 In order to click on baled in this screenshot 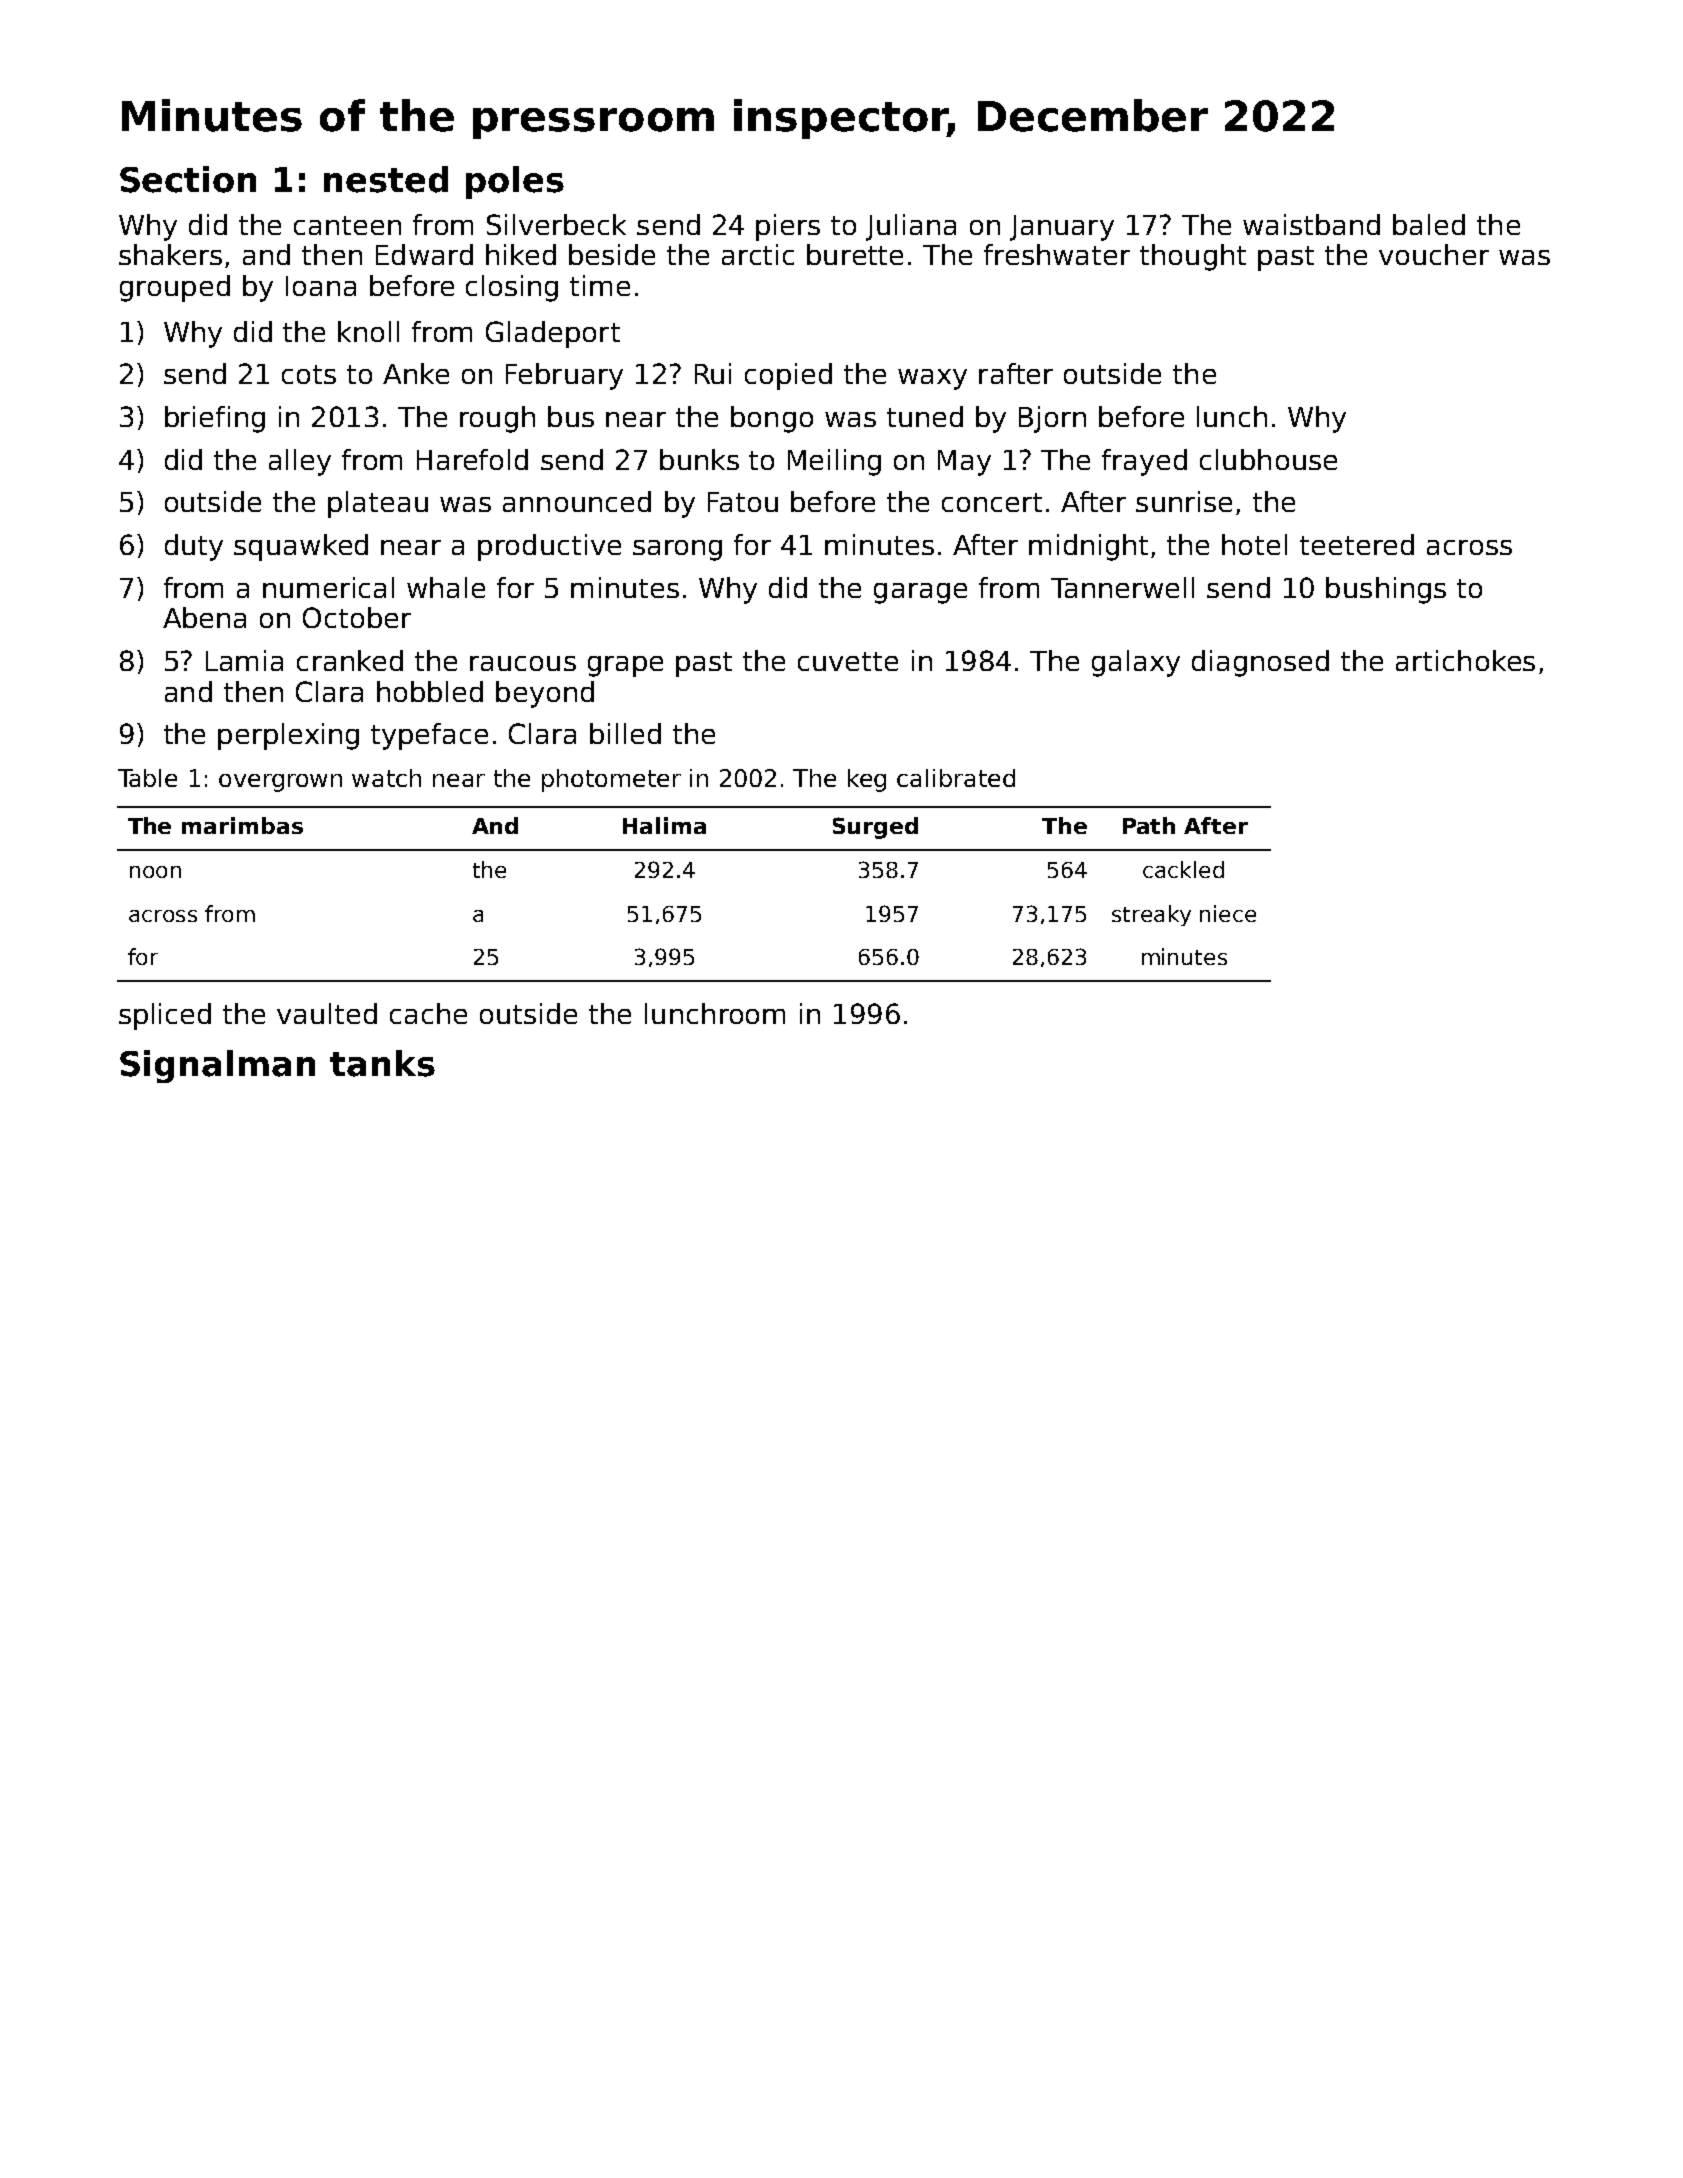, I will do `click(1429, 224)`.
